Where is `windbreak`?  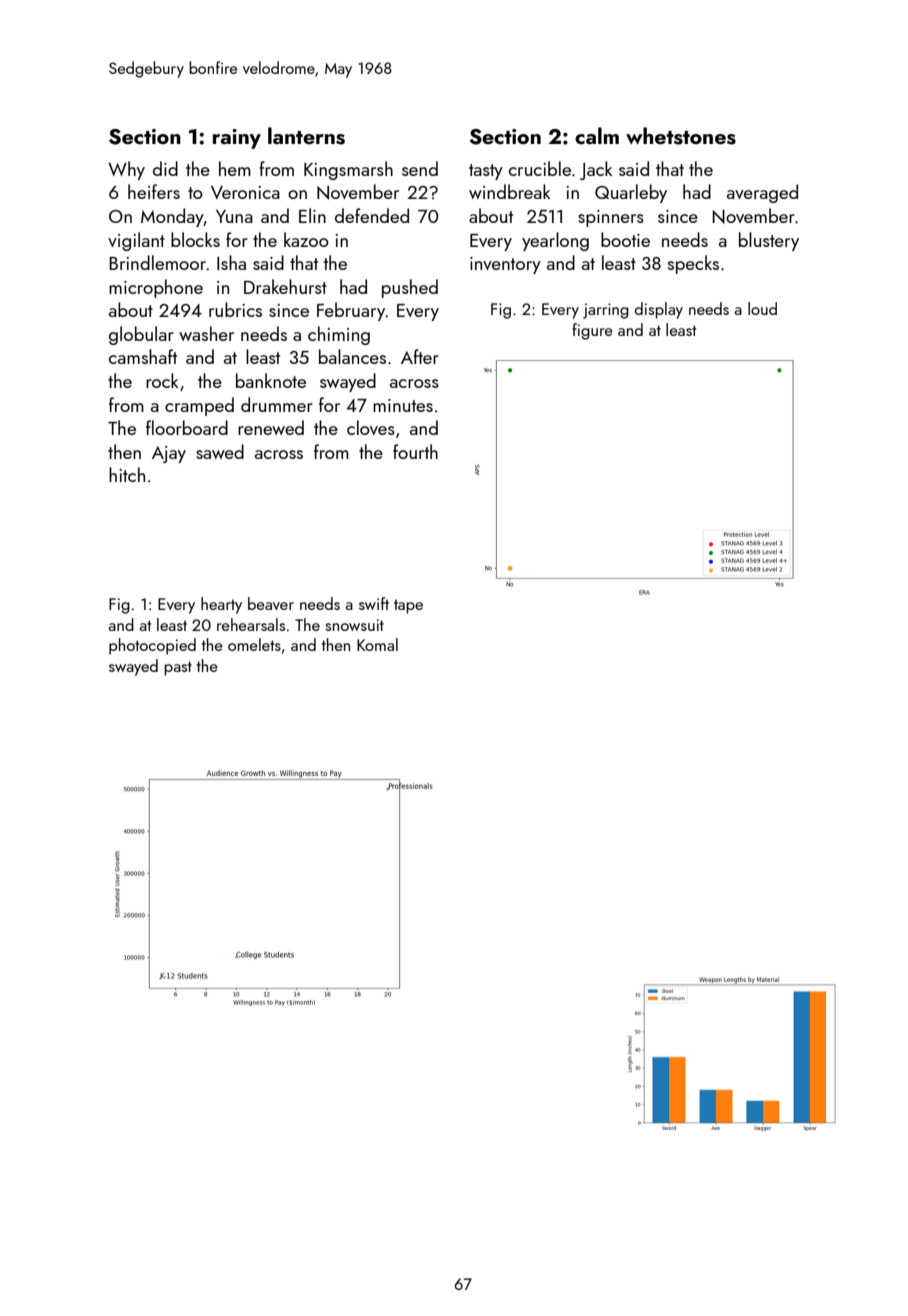
windbreak is located at coordinates (510, 191).
